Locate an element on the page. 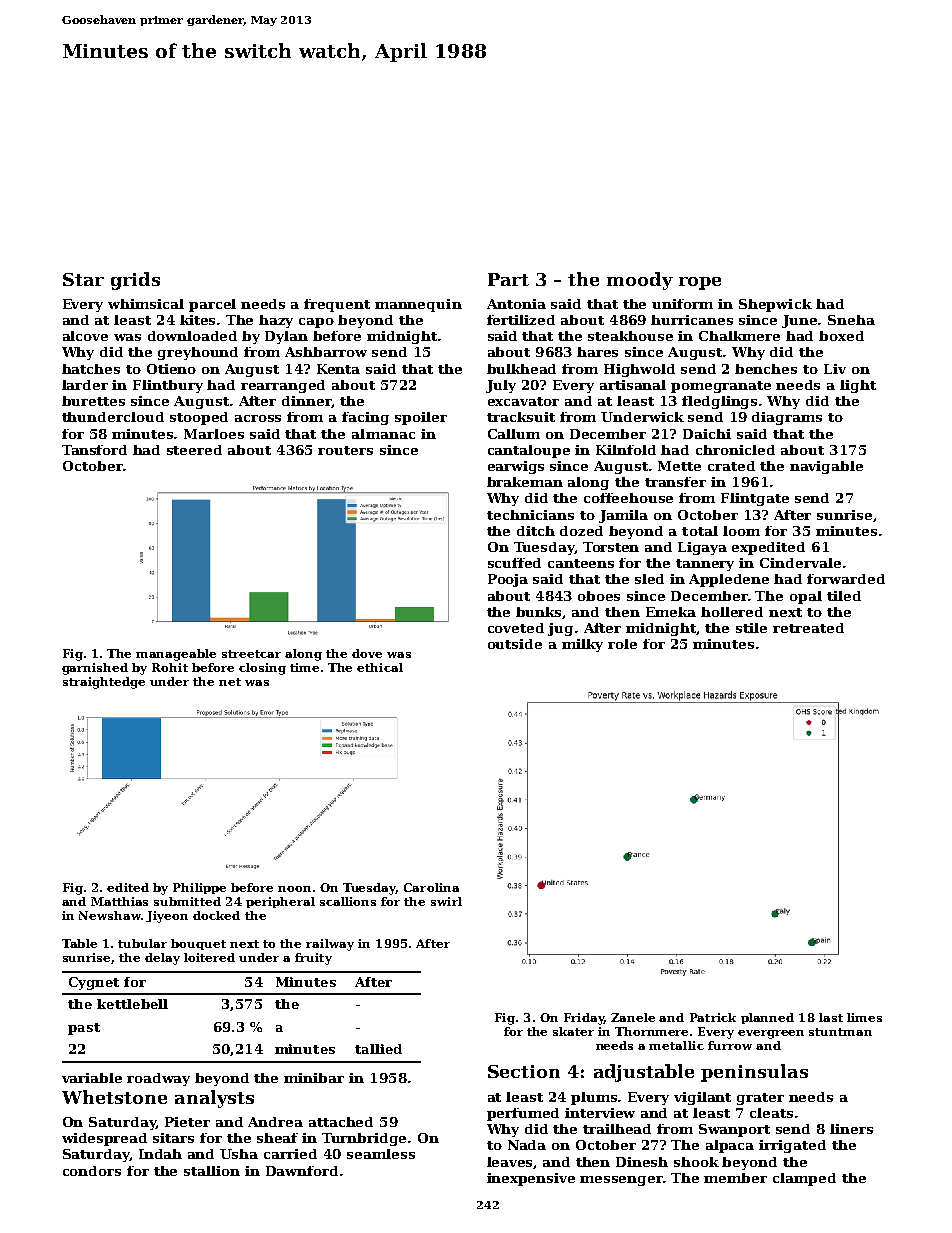 The width and height of the page is (952, 1233). Part is located at coordinates (508, 279).
